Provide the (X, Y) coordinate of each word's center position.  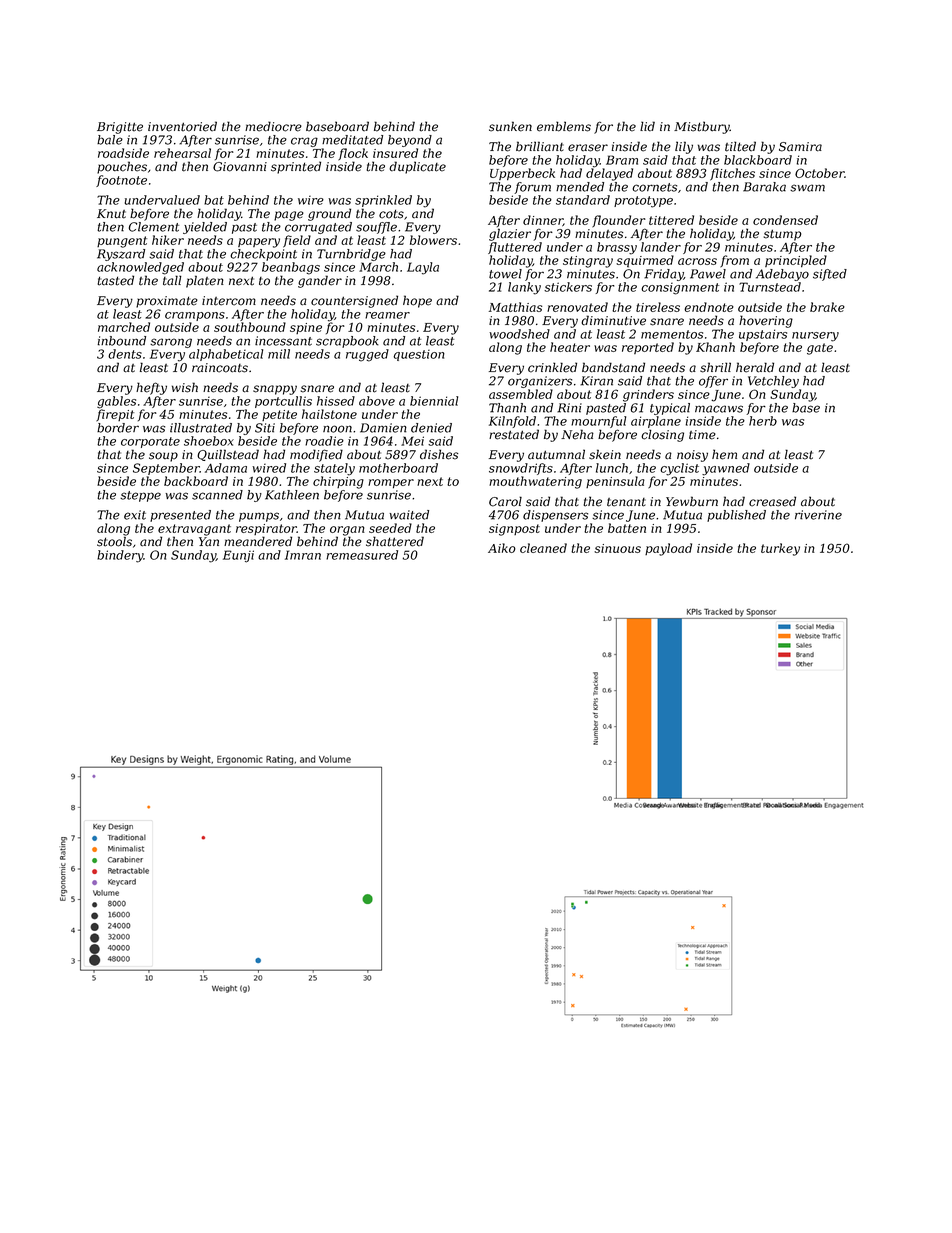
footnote (121, 181)
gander (320, 281)
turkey (780, 549)
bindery (120, 556)
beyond (410, 141)
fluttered (515, 248)
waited (409, 515)
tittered (671, 220)
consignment (680, 289)
